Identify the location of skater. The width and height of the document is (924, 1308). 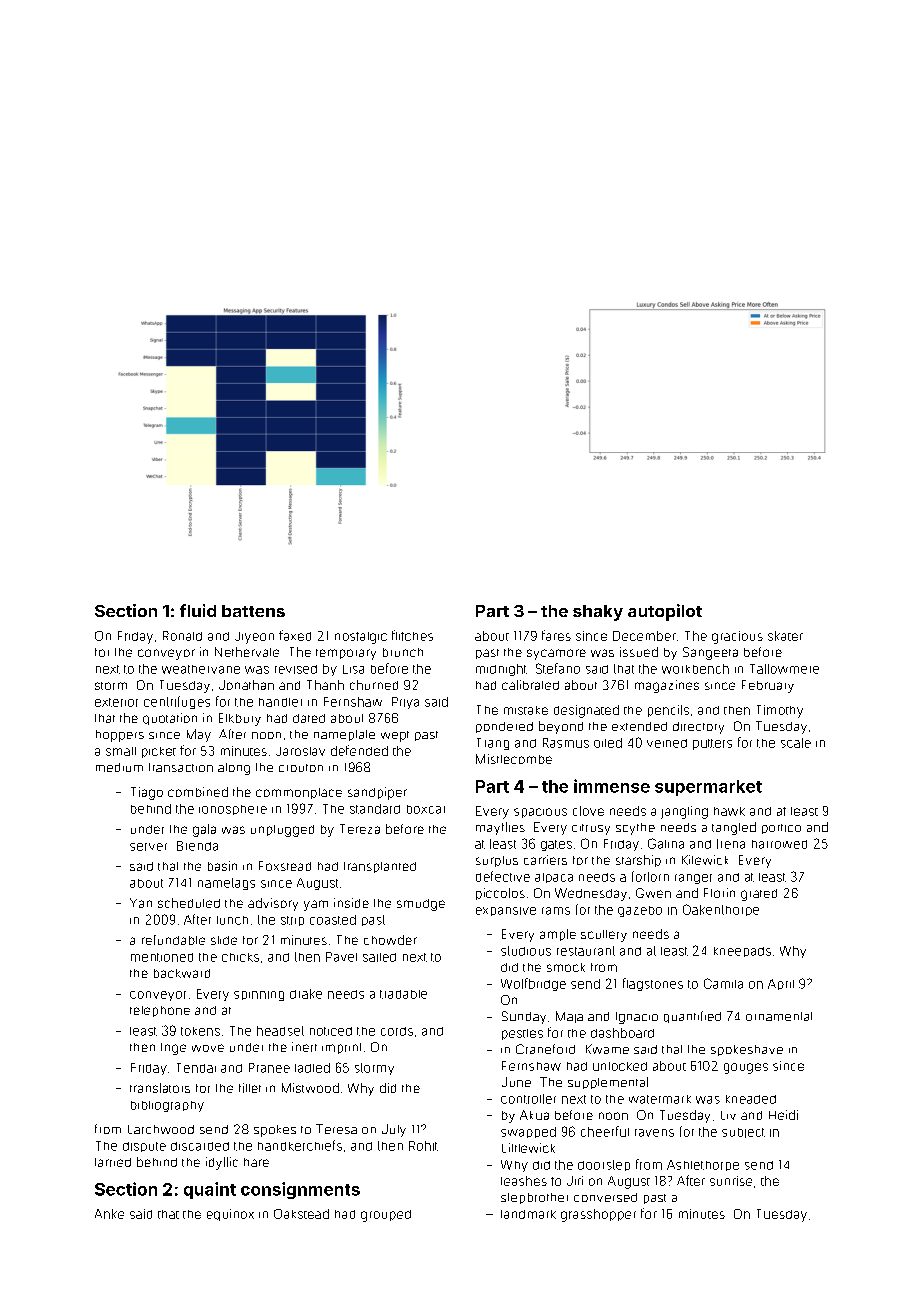
(785, 636).
